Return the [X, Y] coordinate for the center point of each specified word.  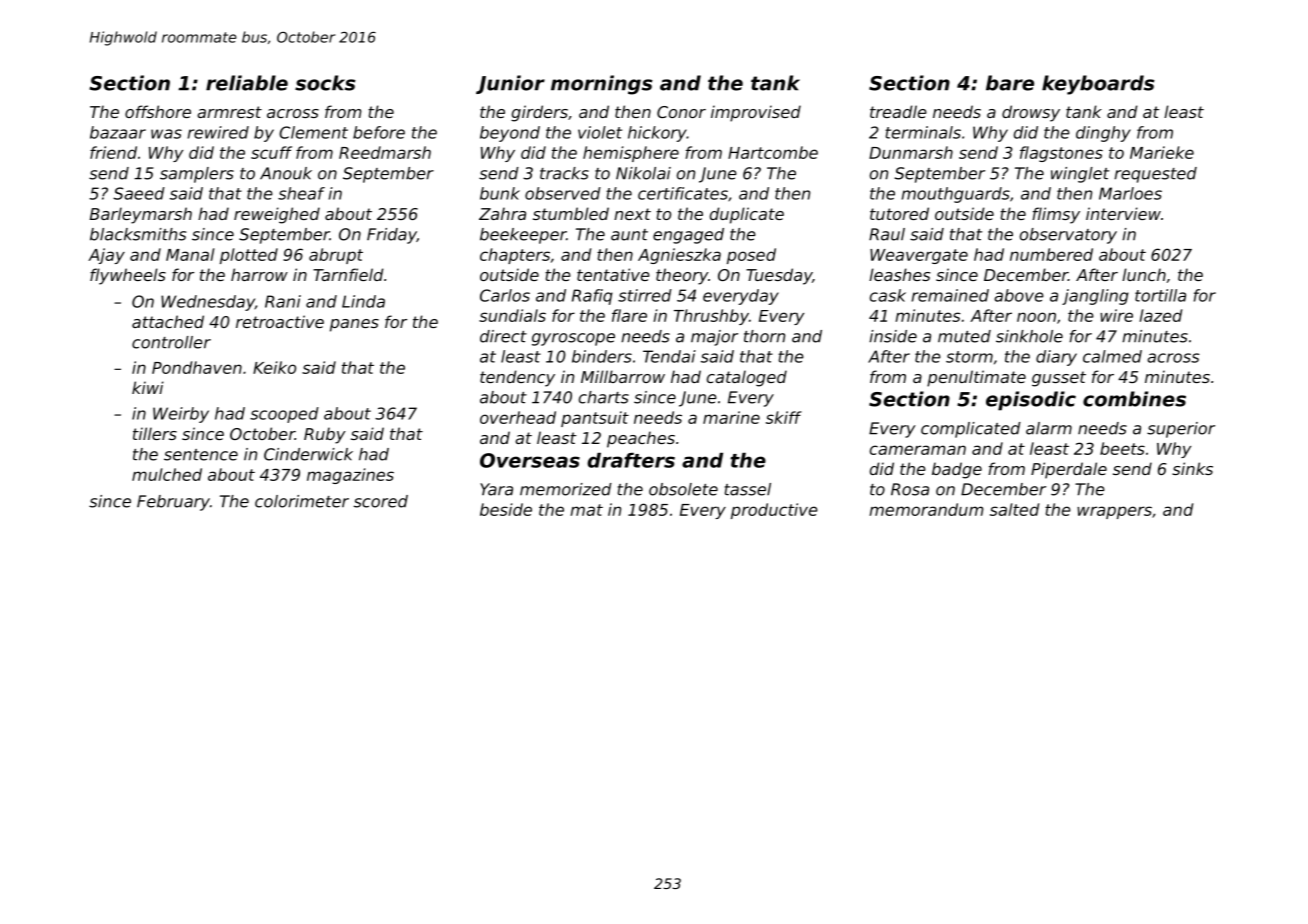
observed [563, 193]
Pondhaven [197, 367]
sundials [512, 315]
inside [893, 336]
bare [1010, 83]
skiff [784, 417]
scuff [271, 152]
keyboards [1098, 85]
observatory [1068, 236]
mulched [167, 474]
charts [604, 397]
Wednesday [208, 303]
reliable [247, 83]
